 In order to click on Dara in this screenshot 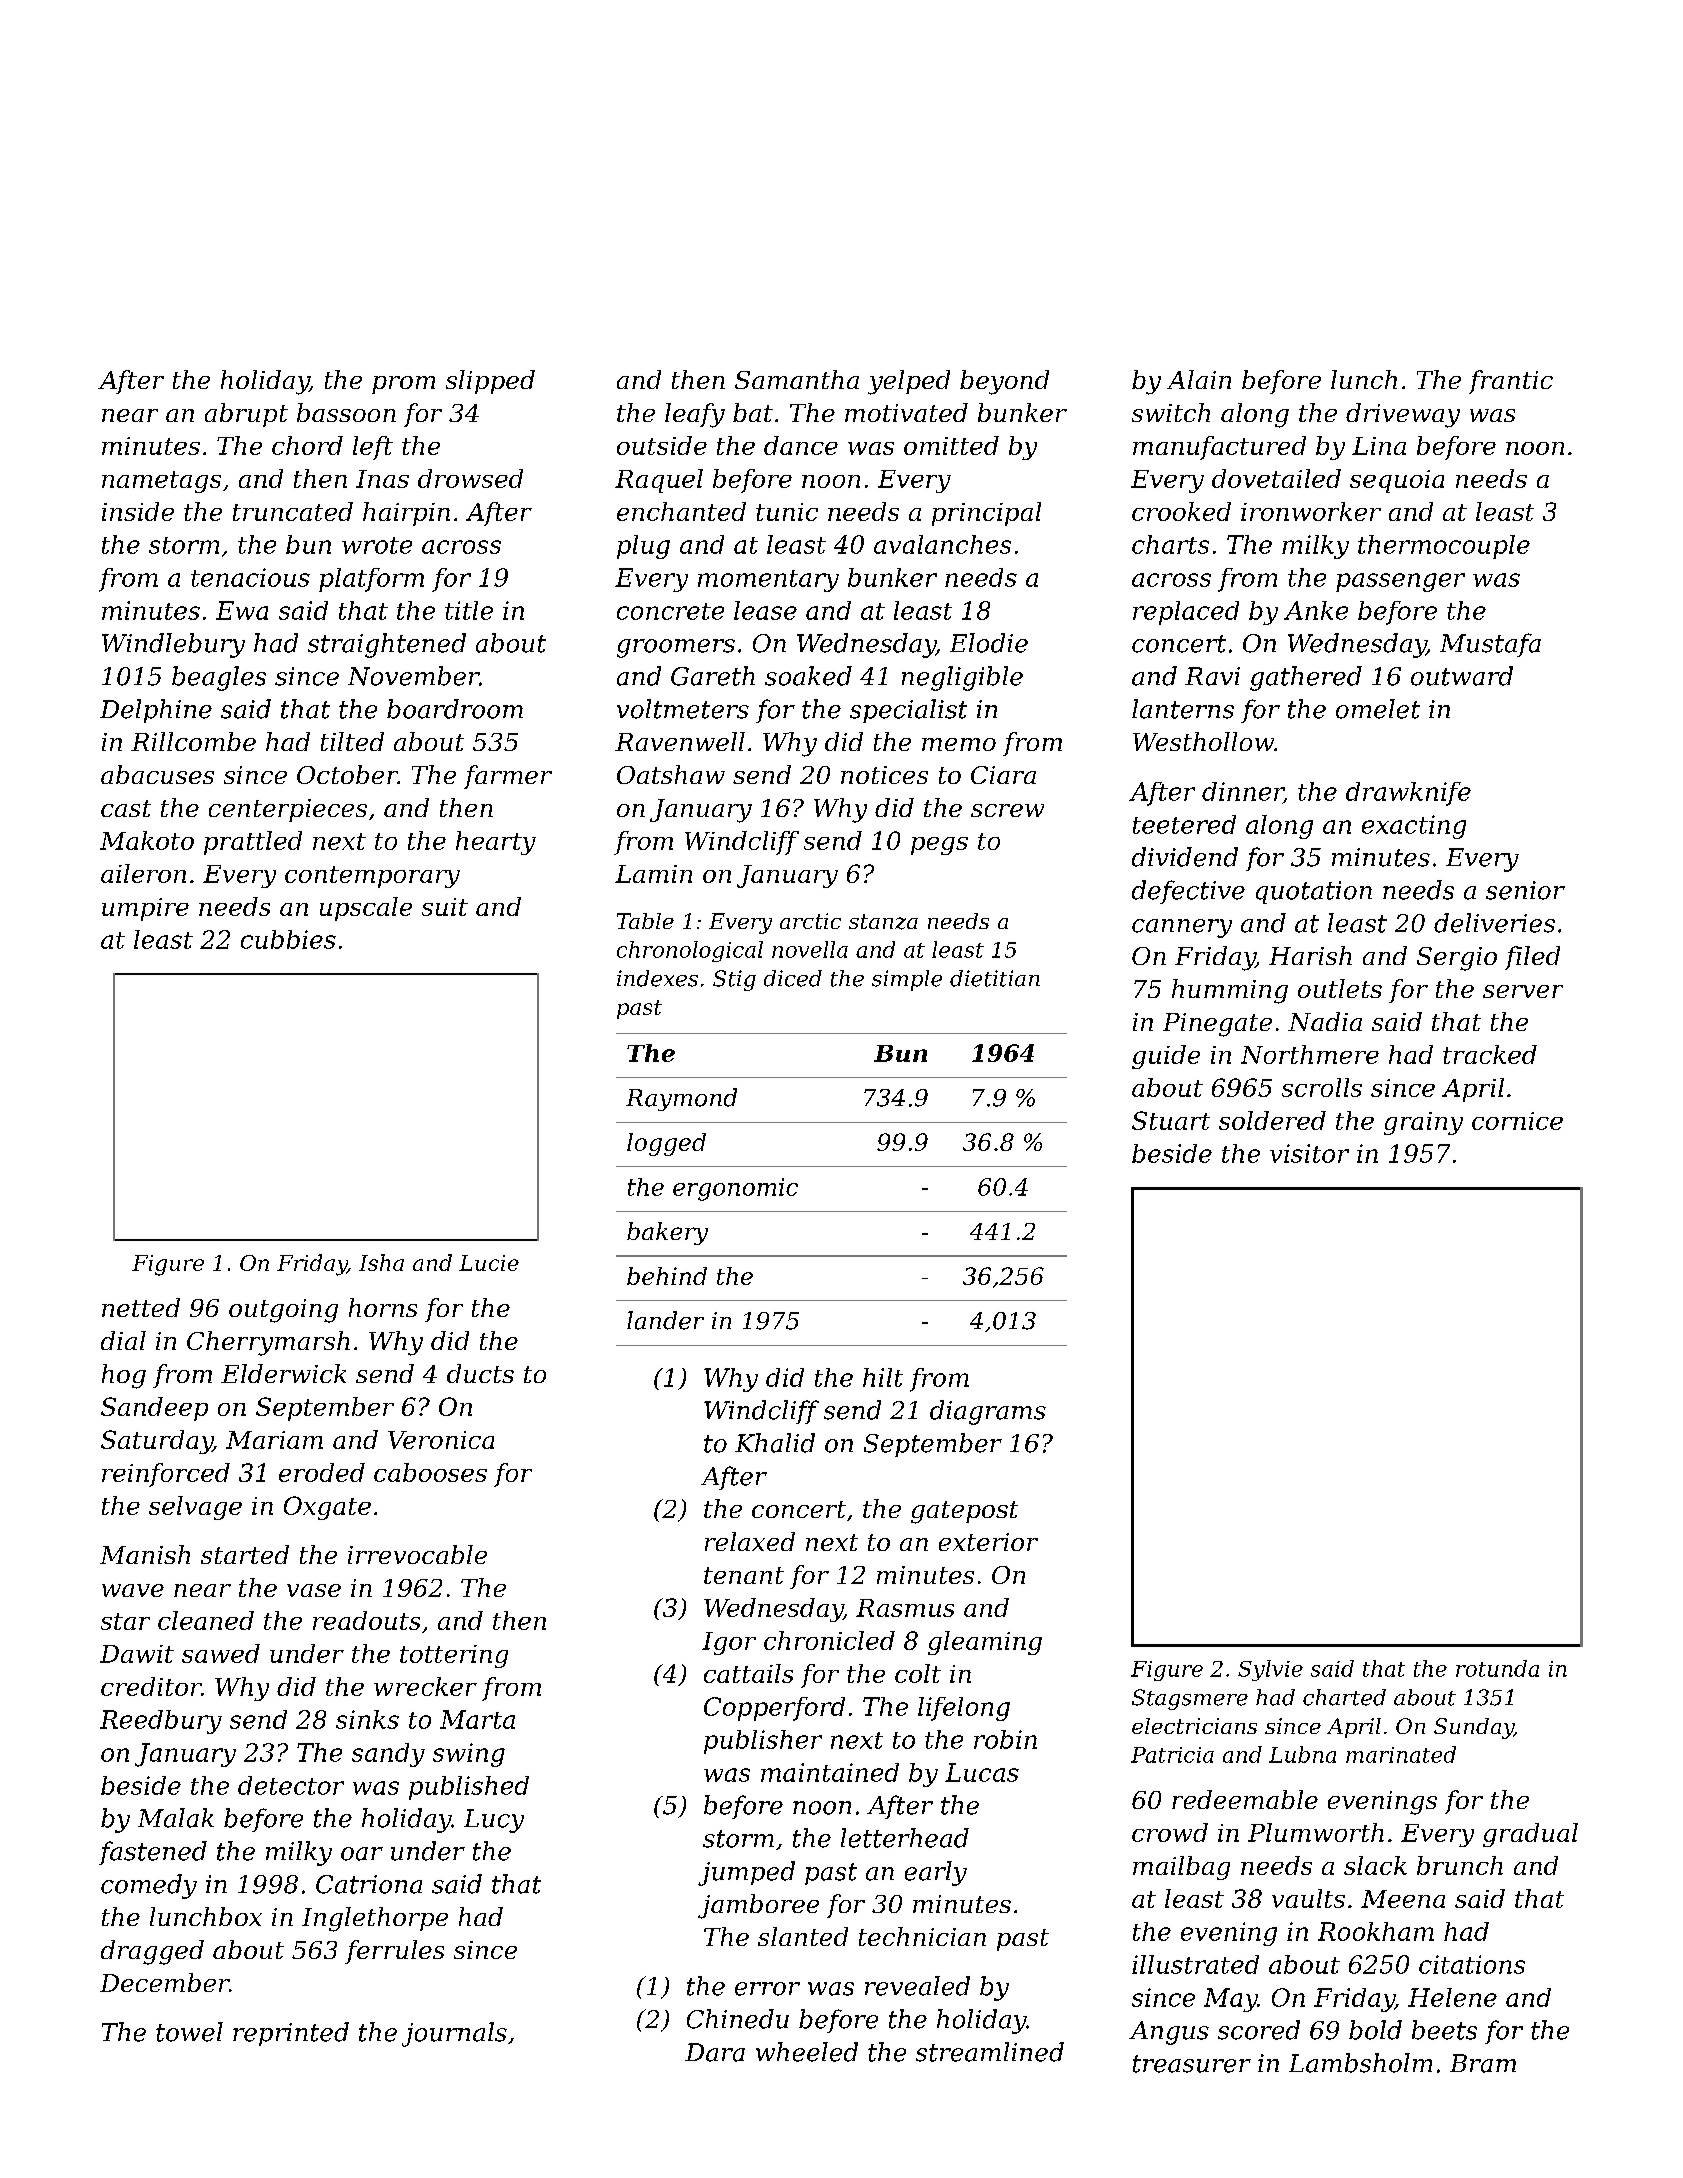, I will do `click(715, 2052)`.
